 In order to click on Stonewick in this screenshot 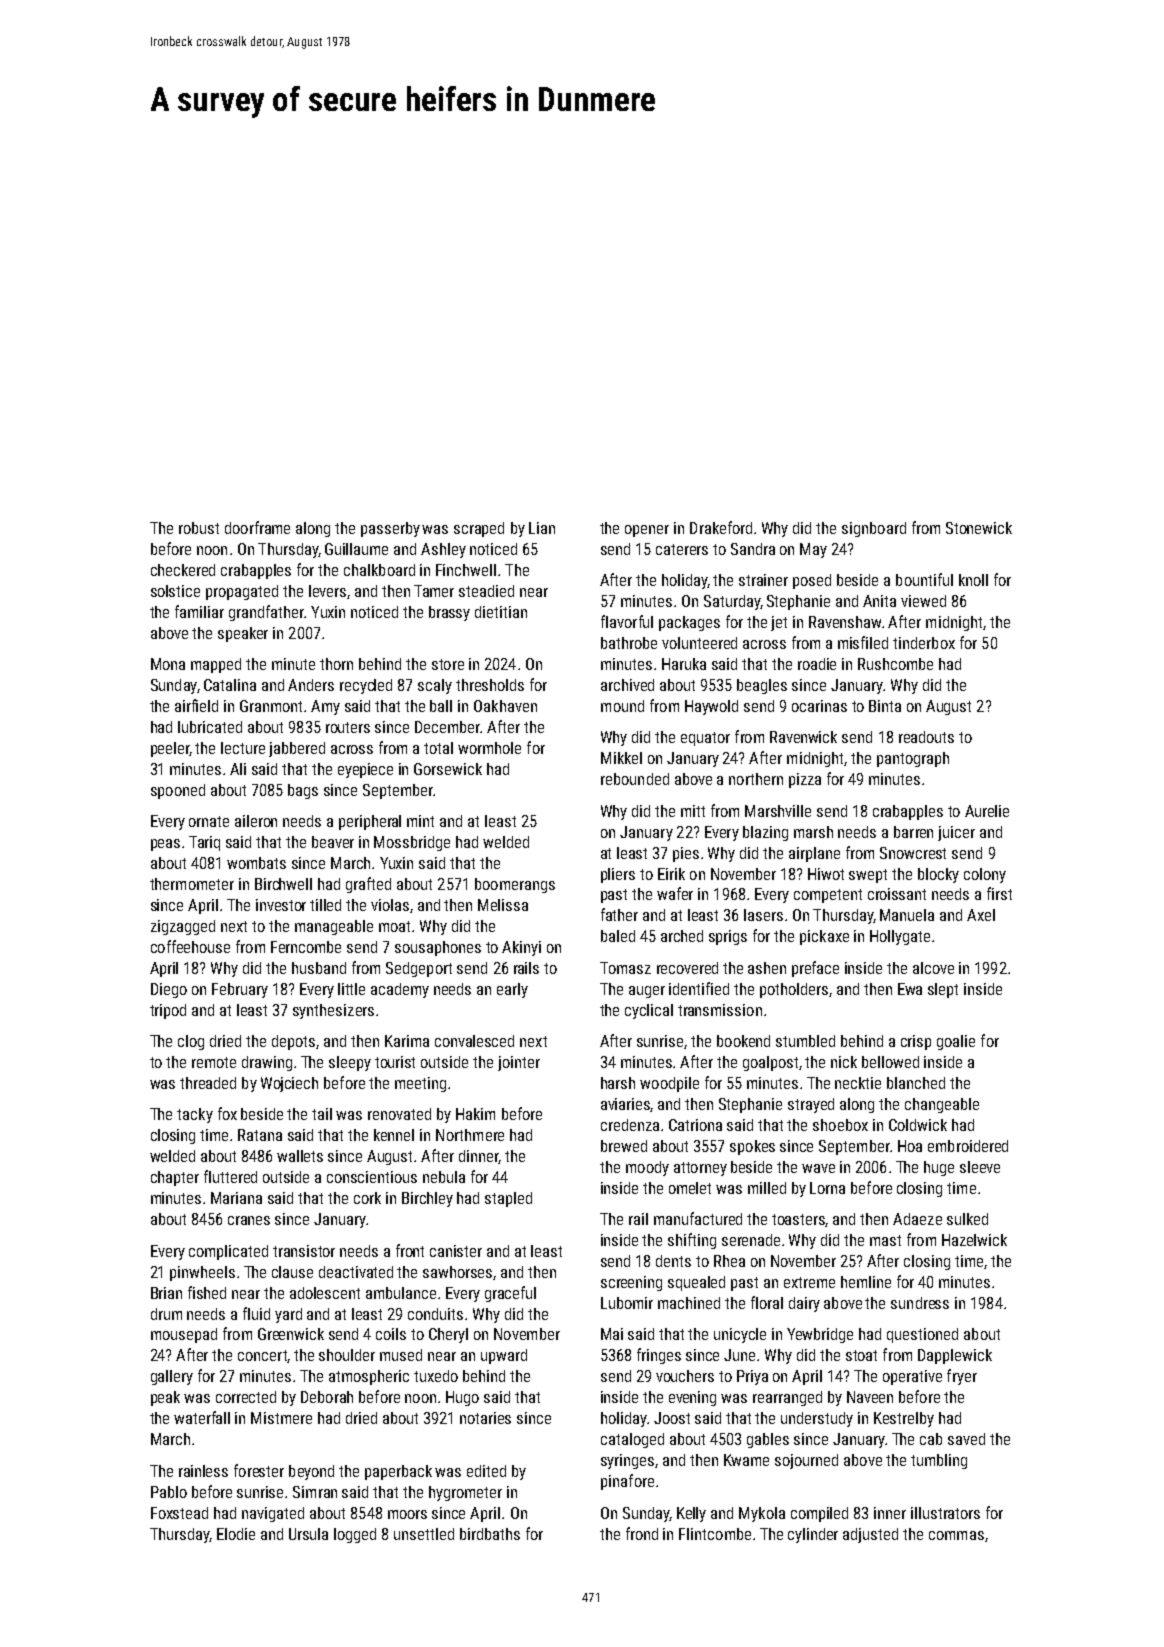, I will do `click(979, 528)`.
